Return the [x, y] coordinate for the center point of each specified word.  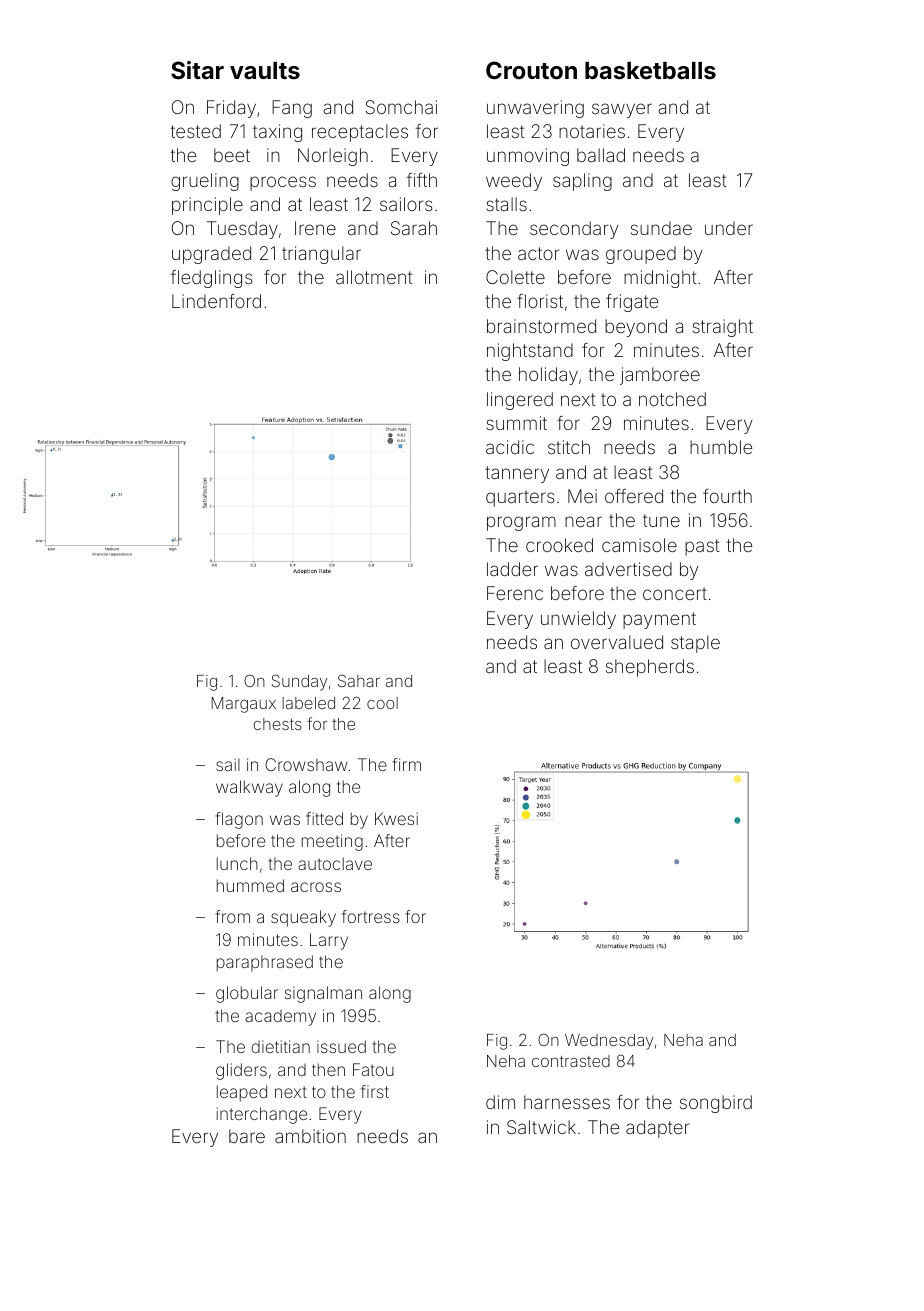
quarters [520, 498]
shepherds [650, 668]
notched [672, 399]
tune [661, 520]
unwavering [535, 109]
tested [196, 131]
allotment [374, 277]
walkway [249, 788]
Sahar [359, 680]
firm [406, 764]
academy [280, 1018]
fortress [371, 916]
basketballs [650, 71]
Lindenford [216, 301]
